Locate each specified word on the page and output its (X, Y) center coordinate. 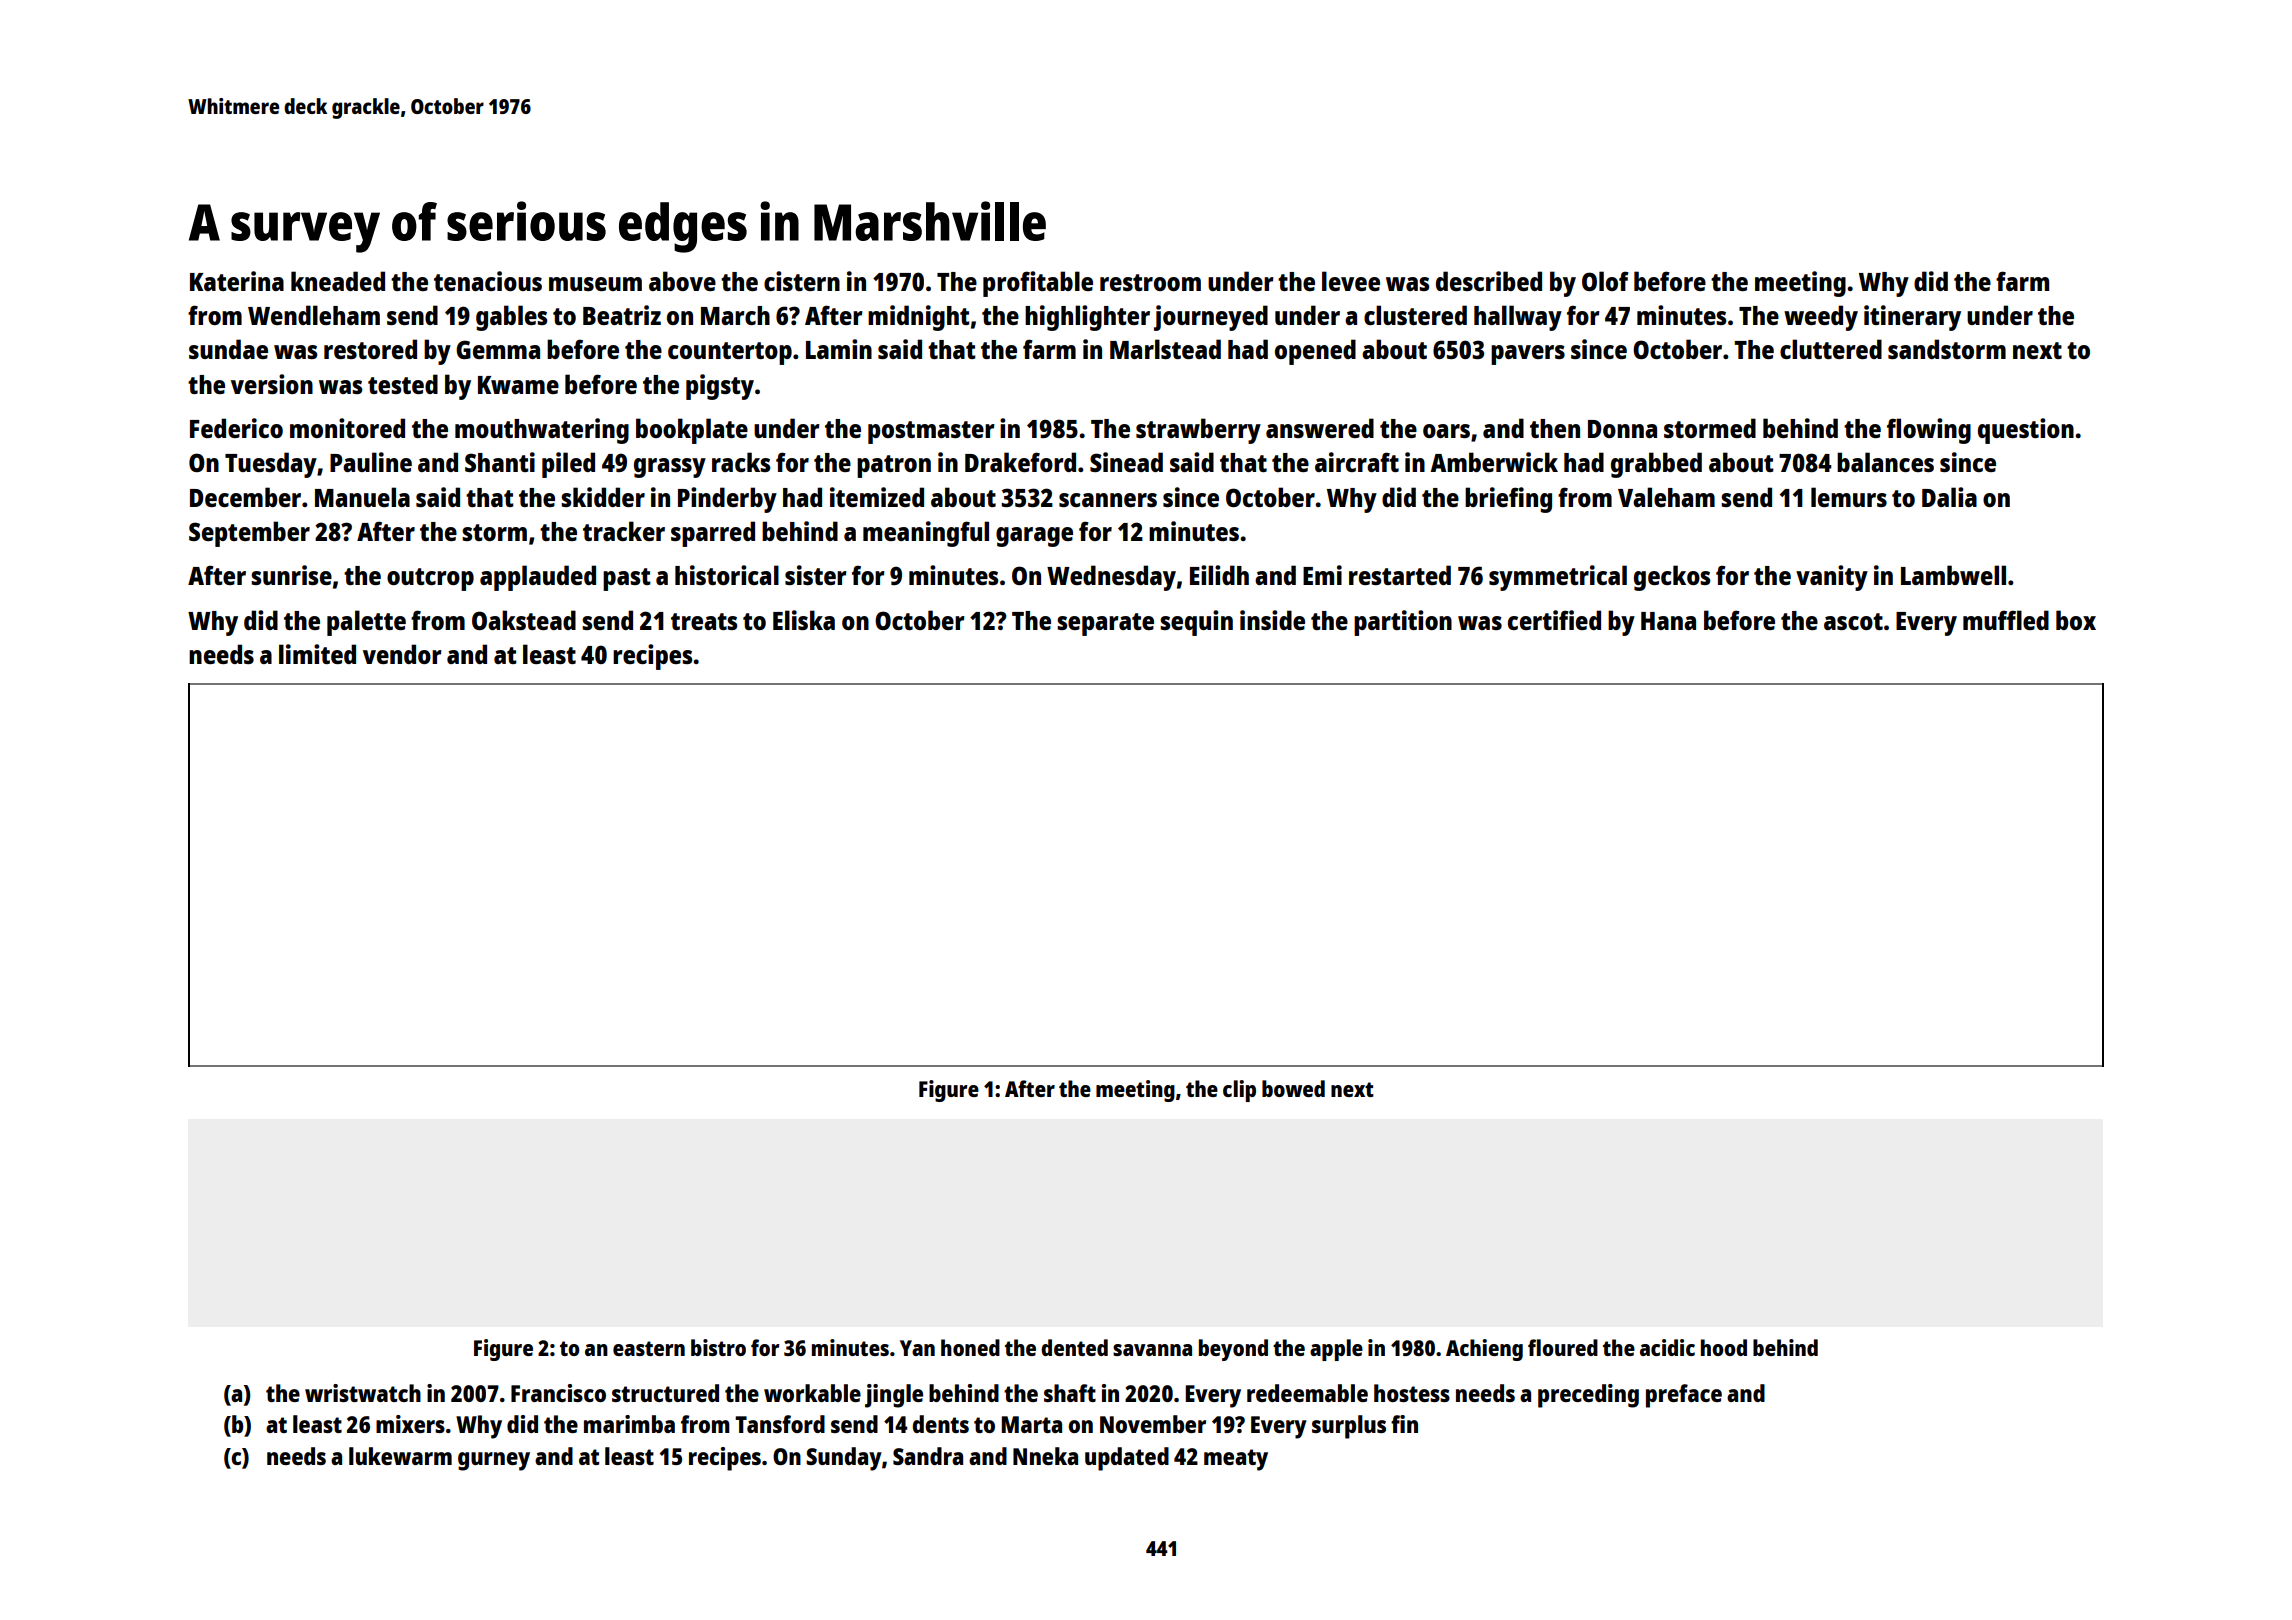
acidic (1667, 1347)
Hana (1668, 621)
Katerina (237, 281)
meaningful (926, 534)
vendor (402, 654)
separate (1105, 624)
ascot (1853, 621)
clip (1239, 1091)
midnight (919, 318)
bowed (1293, 1088)
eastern (649, 1348)
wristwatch (363, 1393)
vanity (1832, 578)
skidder (603, 497)
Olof (1605, 281)
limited (317, 654)
